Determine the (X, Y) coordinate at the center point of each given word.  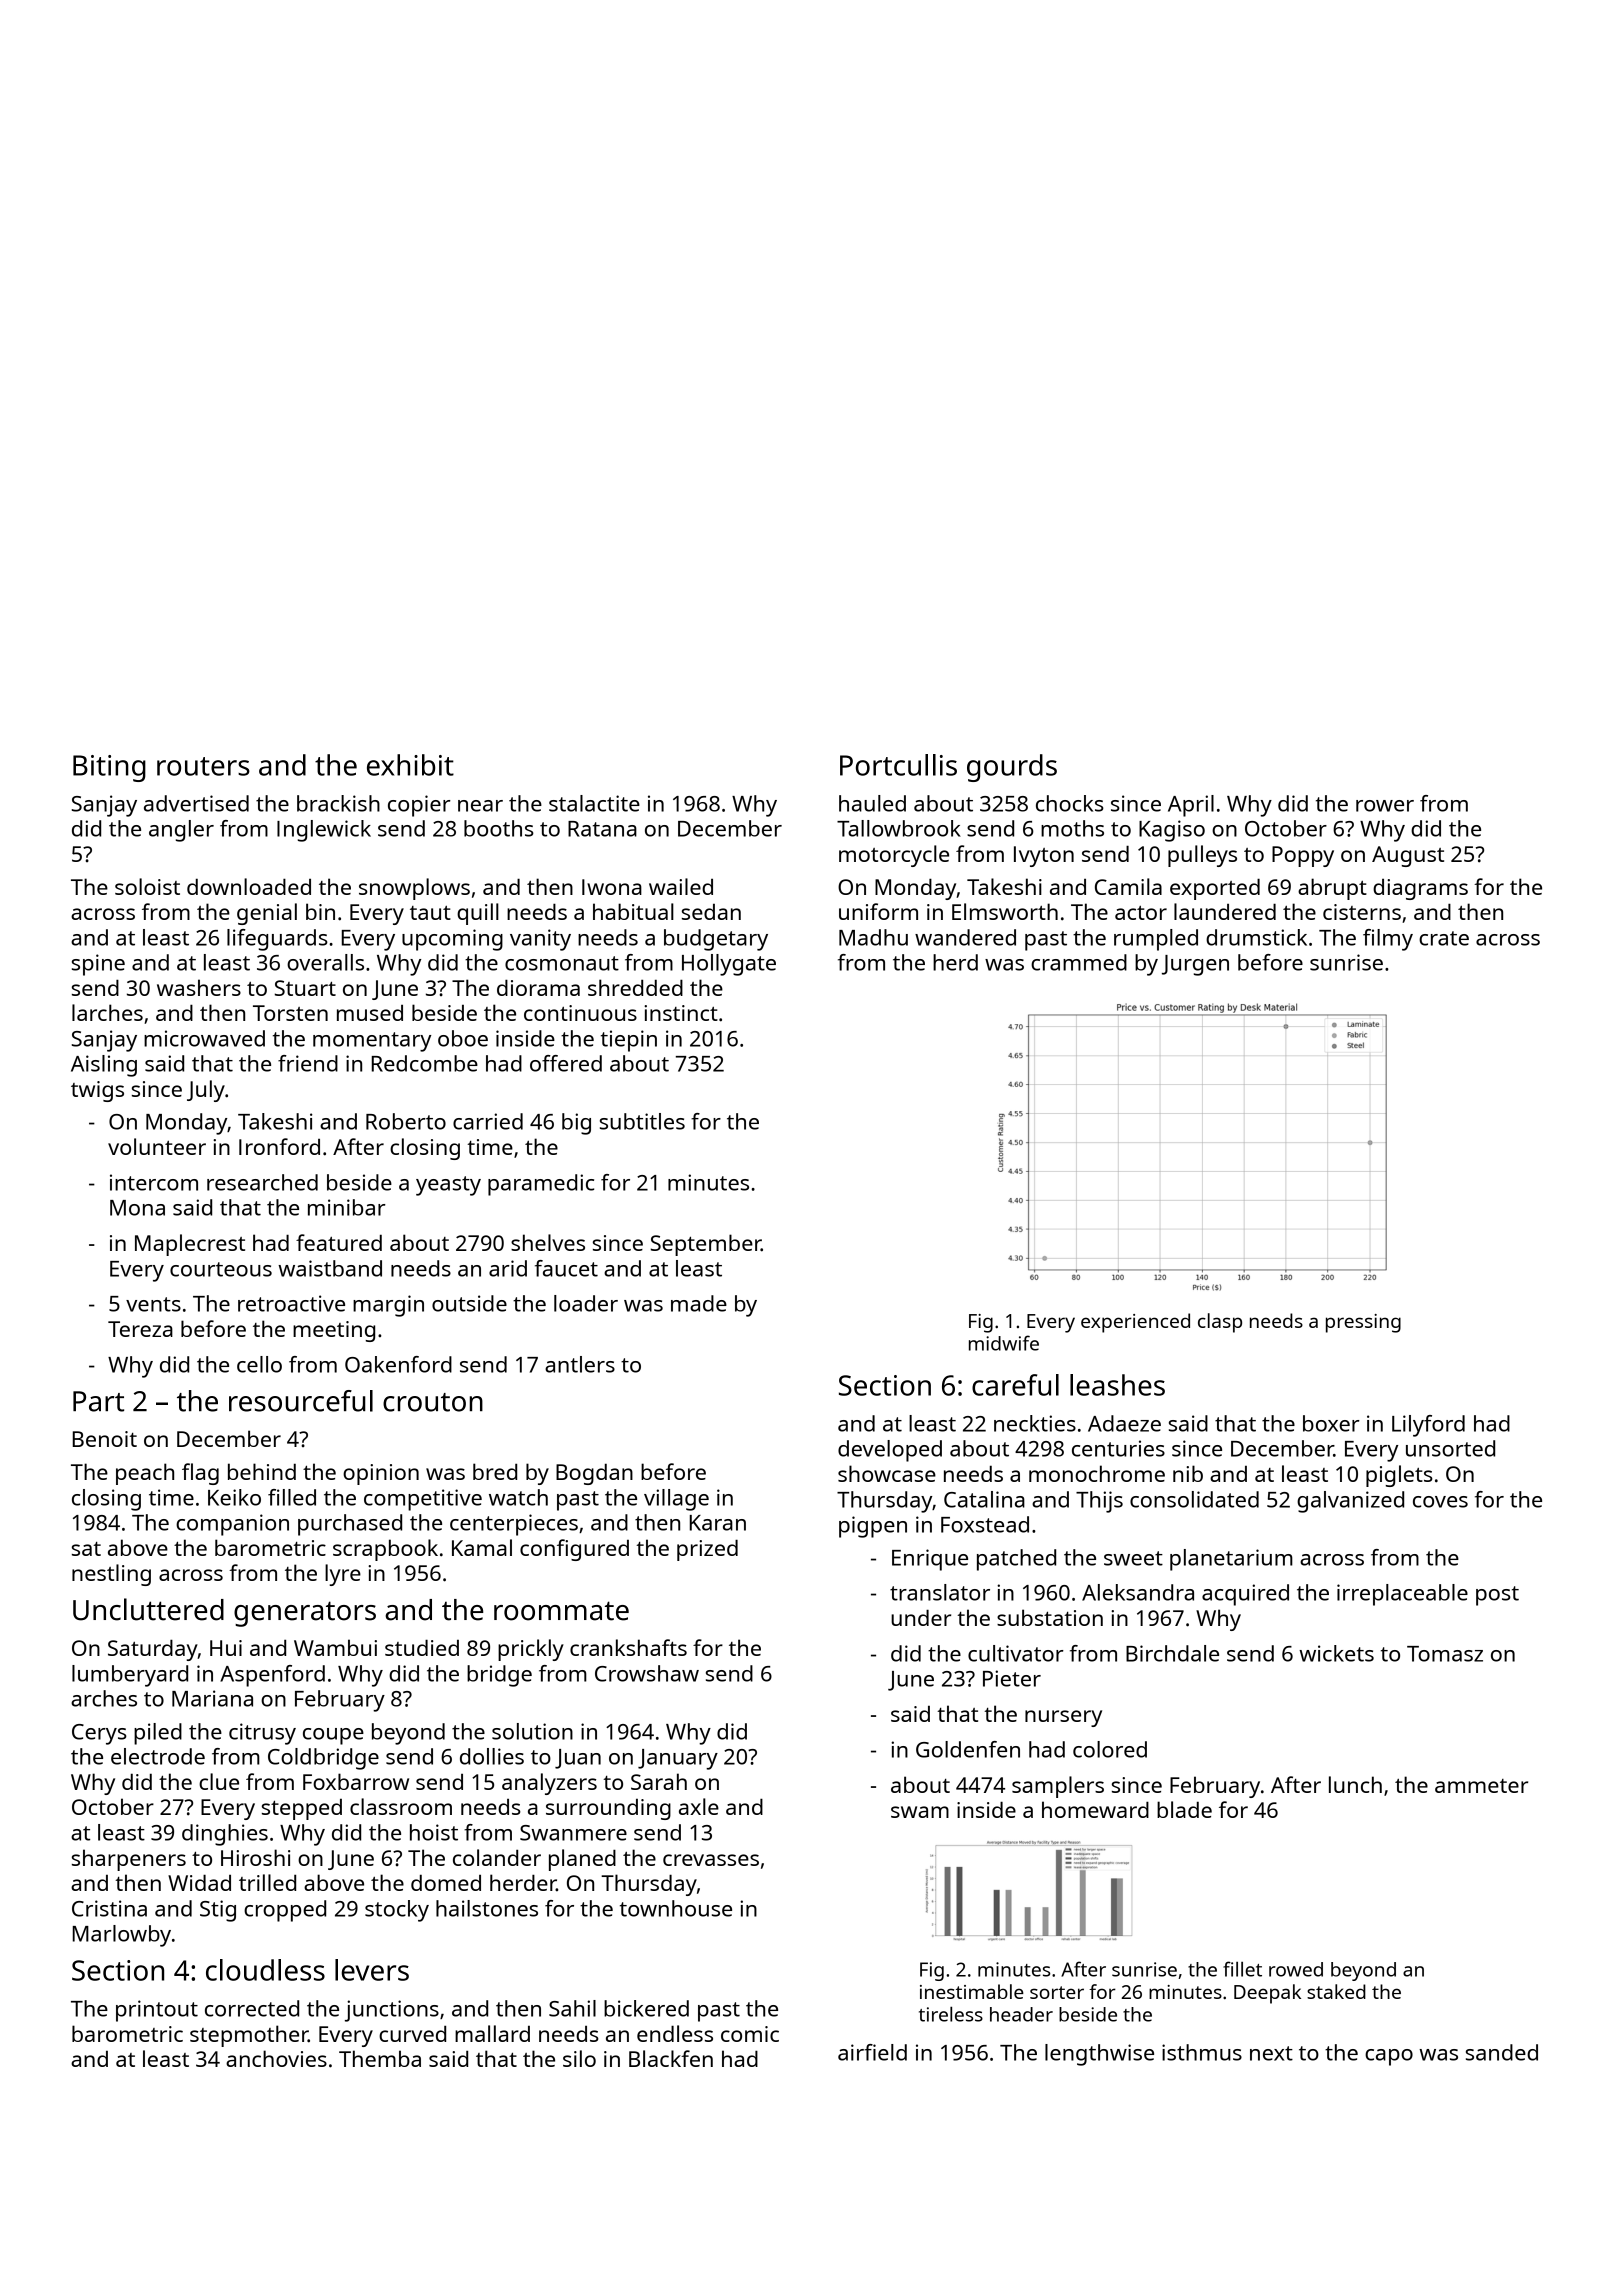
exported (1215, 889)
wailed (681, 886)
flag (200, 1474)
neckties (1035, 1423)
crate (1444, 938)
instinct (681, 1013)
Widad (199, 1882)
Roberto (406, 1121)
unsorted (1450, 1448)
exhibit (410, 765)
